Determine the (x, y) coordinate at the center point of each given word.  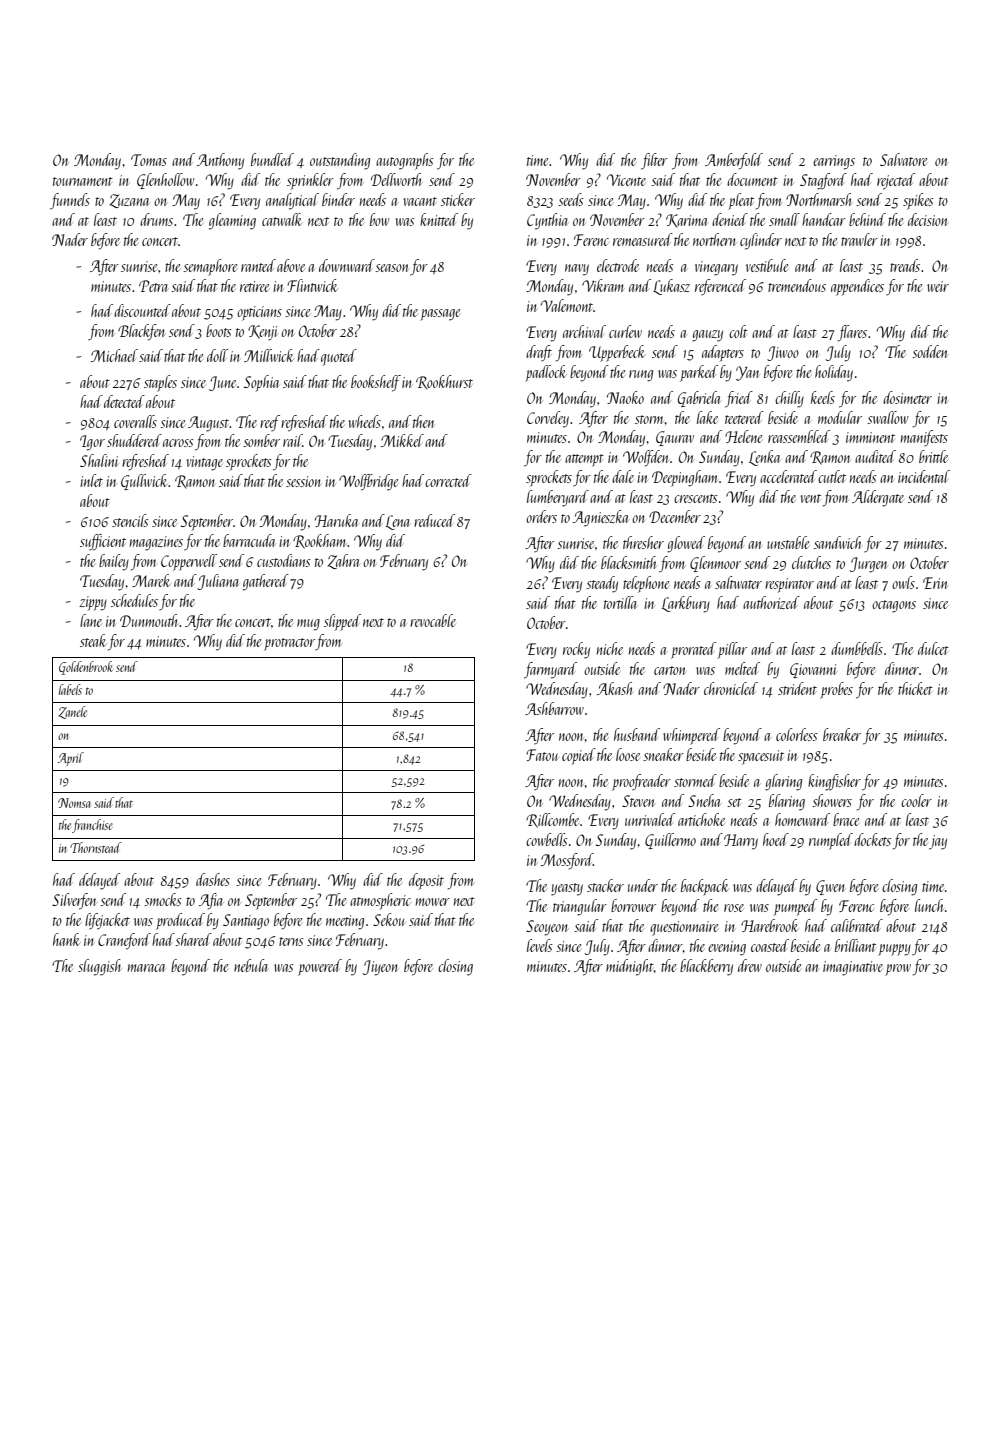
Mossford (567, 861)
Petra (153, 286)
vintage (204, 463)
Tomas (149, 160)
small (784, 219)
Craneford (124, 941)
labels (70, 689)
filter (654, 161)
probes (836, 690)
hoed (776, 839)
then (424, 421)
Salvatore (903, 159)
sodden (930, 351)
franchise (92, 826)
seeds (571, 199)
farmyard (550, 670)
